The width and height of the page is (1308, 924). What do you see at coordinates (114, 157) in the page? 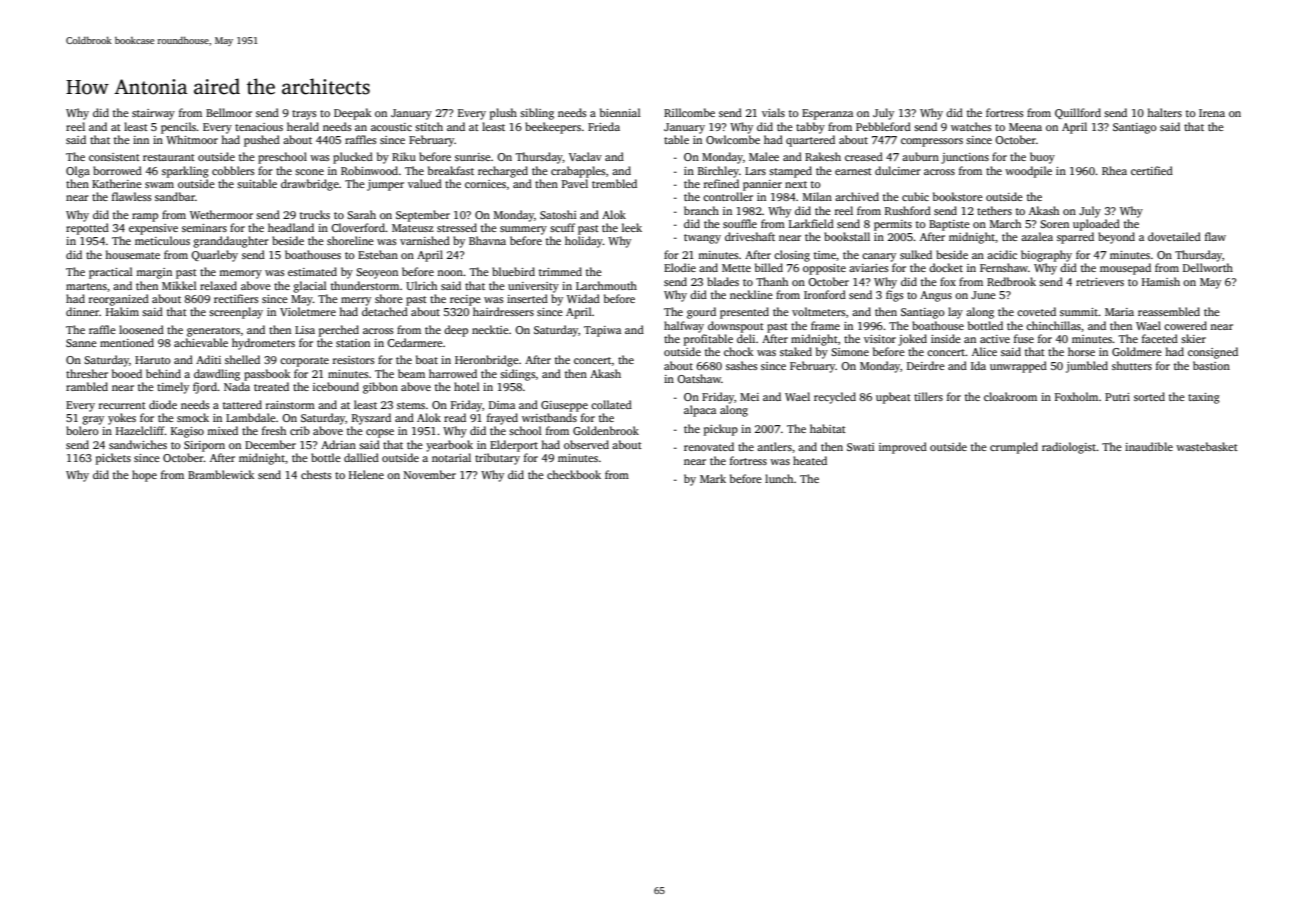
I see `consistent` at bounding box center [114, 157].
